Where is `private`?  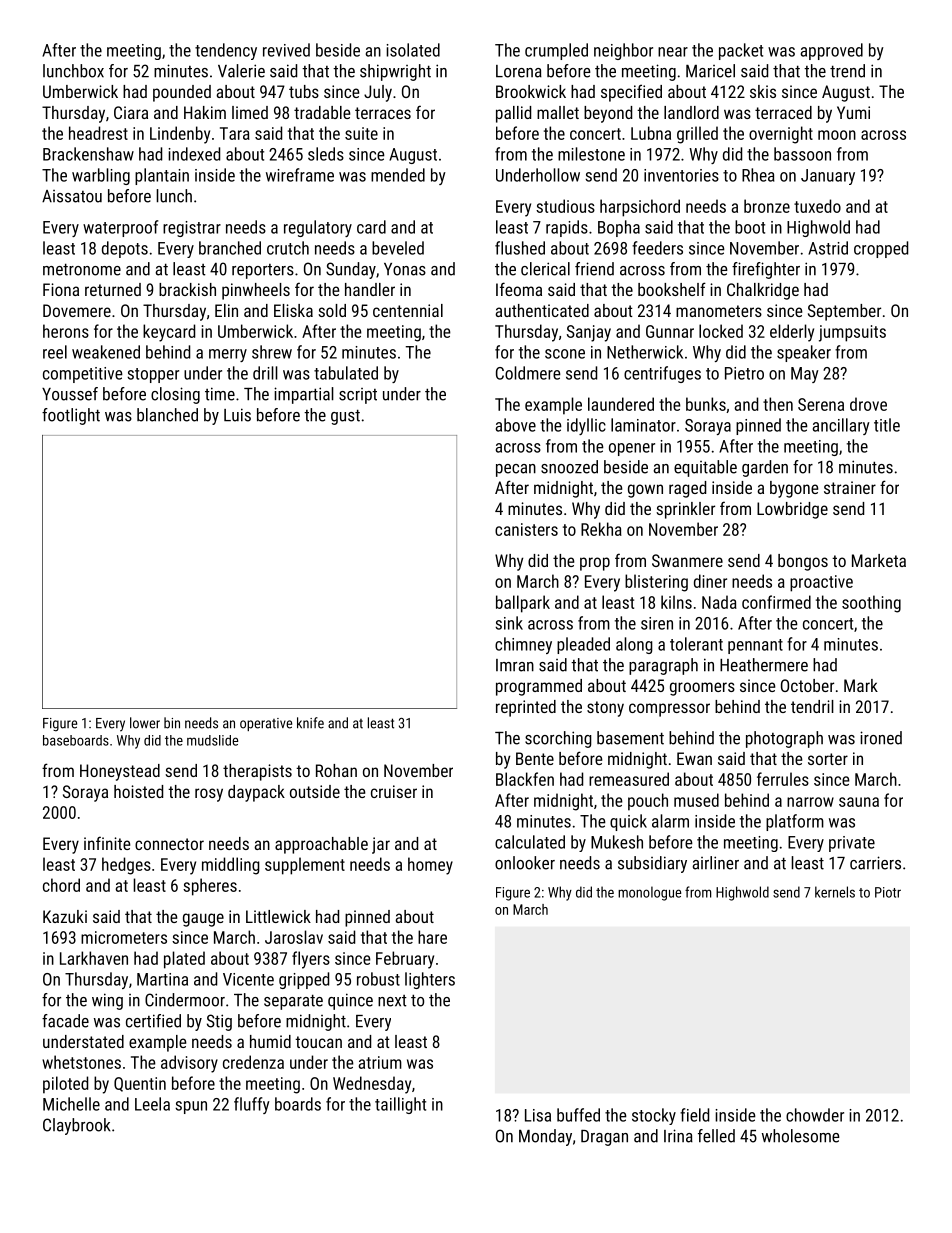
private is located at coordinates (852, 844).
